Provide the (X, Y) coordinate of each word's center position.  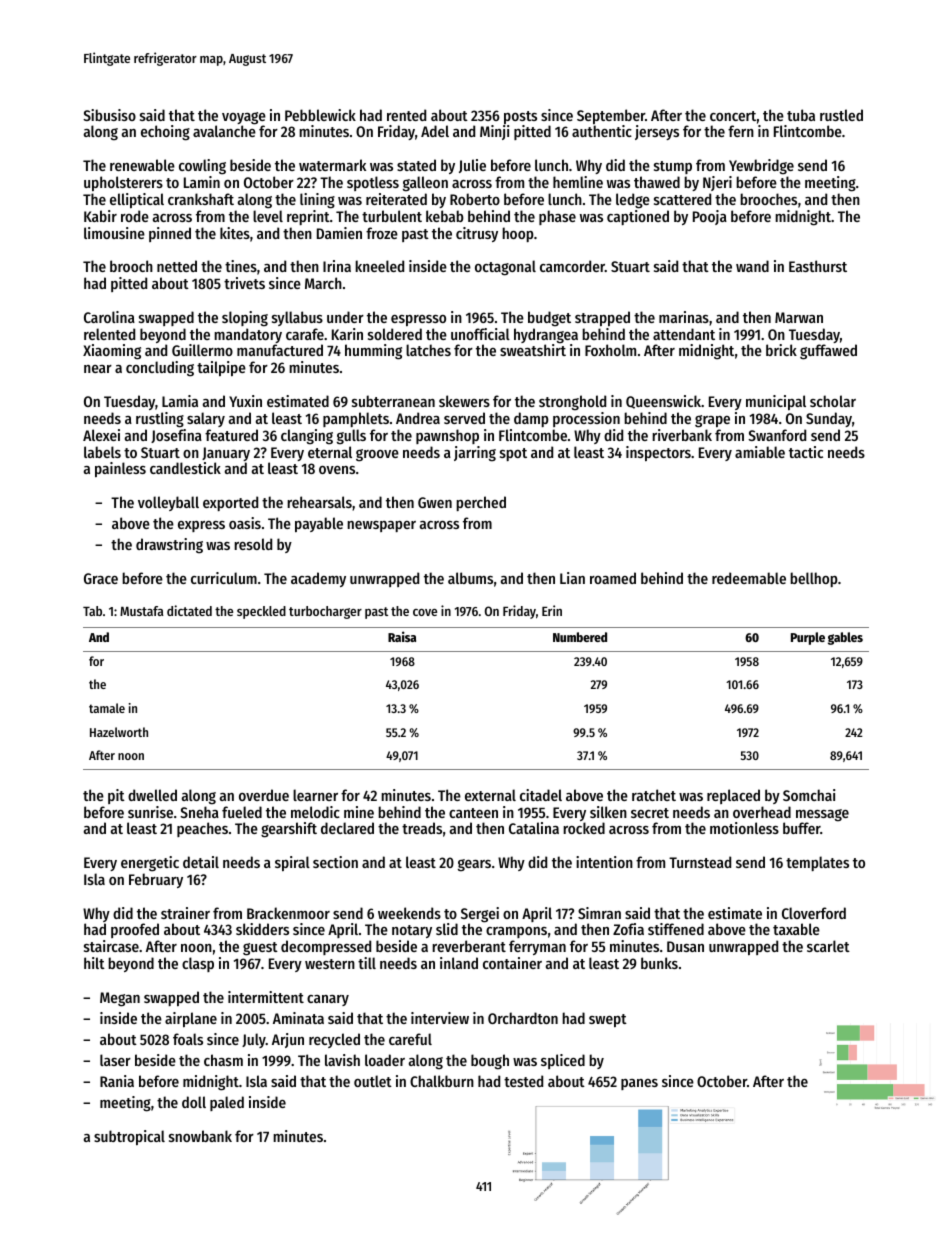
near (98, 369)
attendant (684, 334)
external (490, 795)
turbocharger (325, 612)
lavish (342, 1060)
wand (752, 266)
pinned (170, 234)
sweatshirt (533, 350)
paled (227, 1103)
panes (639, 1084)
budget (549, 319)
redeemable (749, 578)
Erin (552, 610)
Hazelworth (119, 732)
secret (650, 813)
